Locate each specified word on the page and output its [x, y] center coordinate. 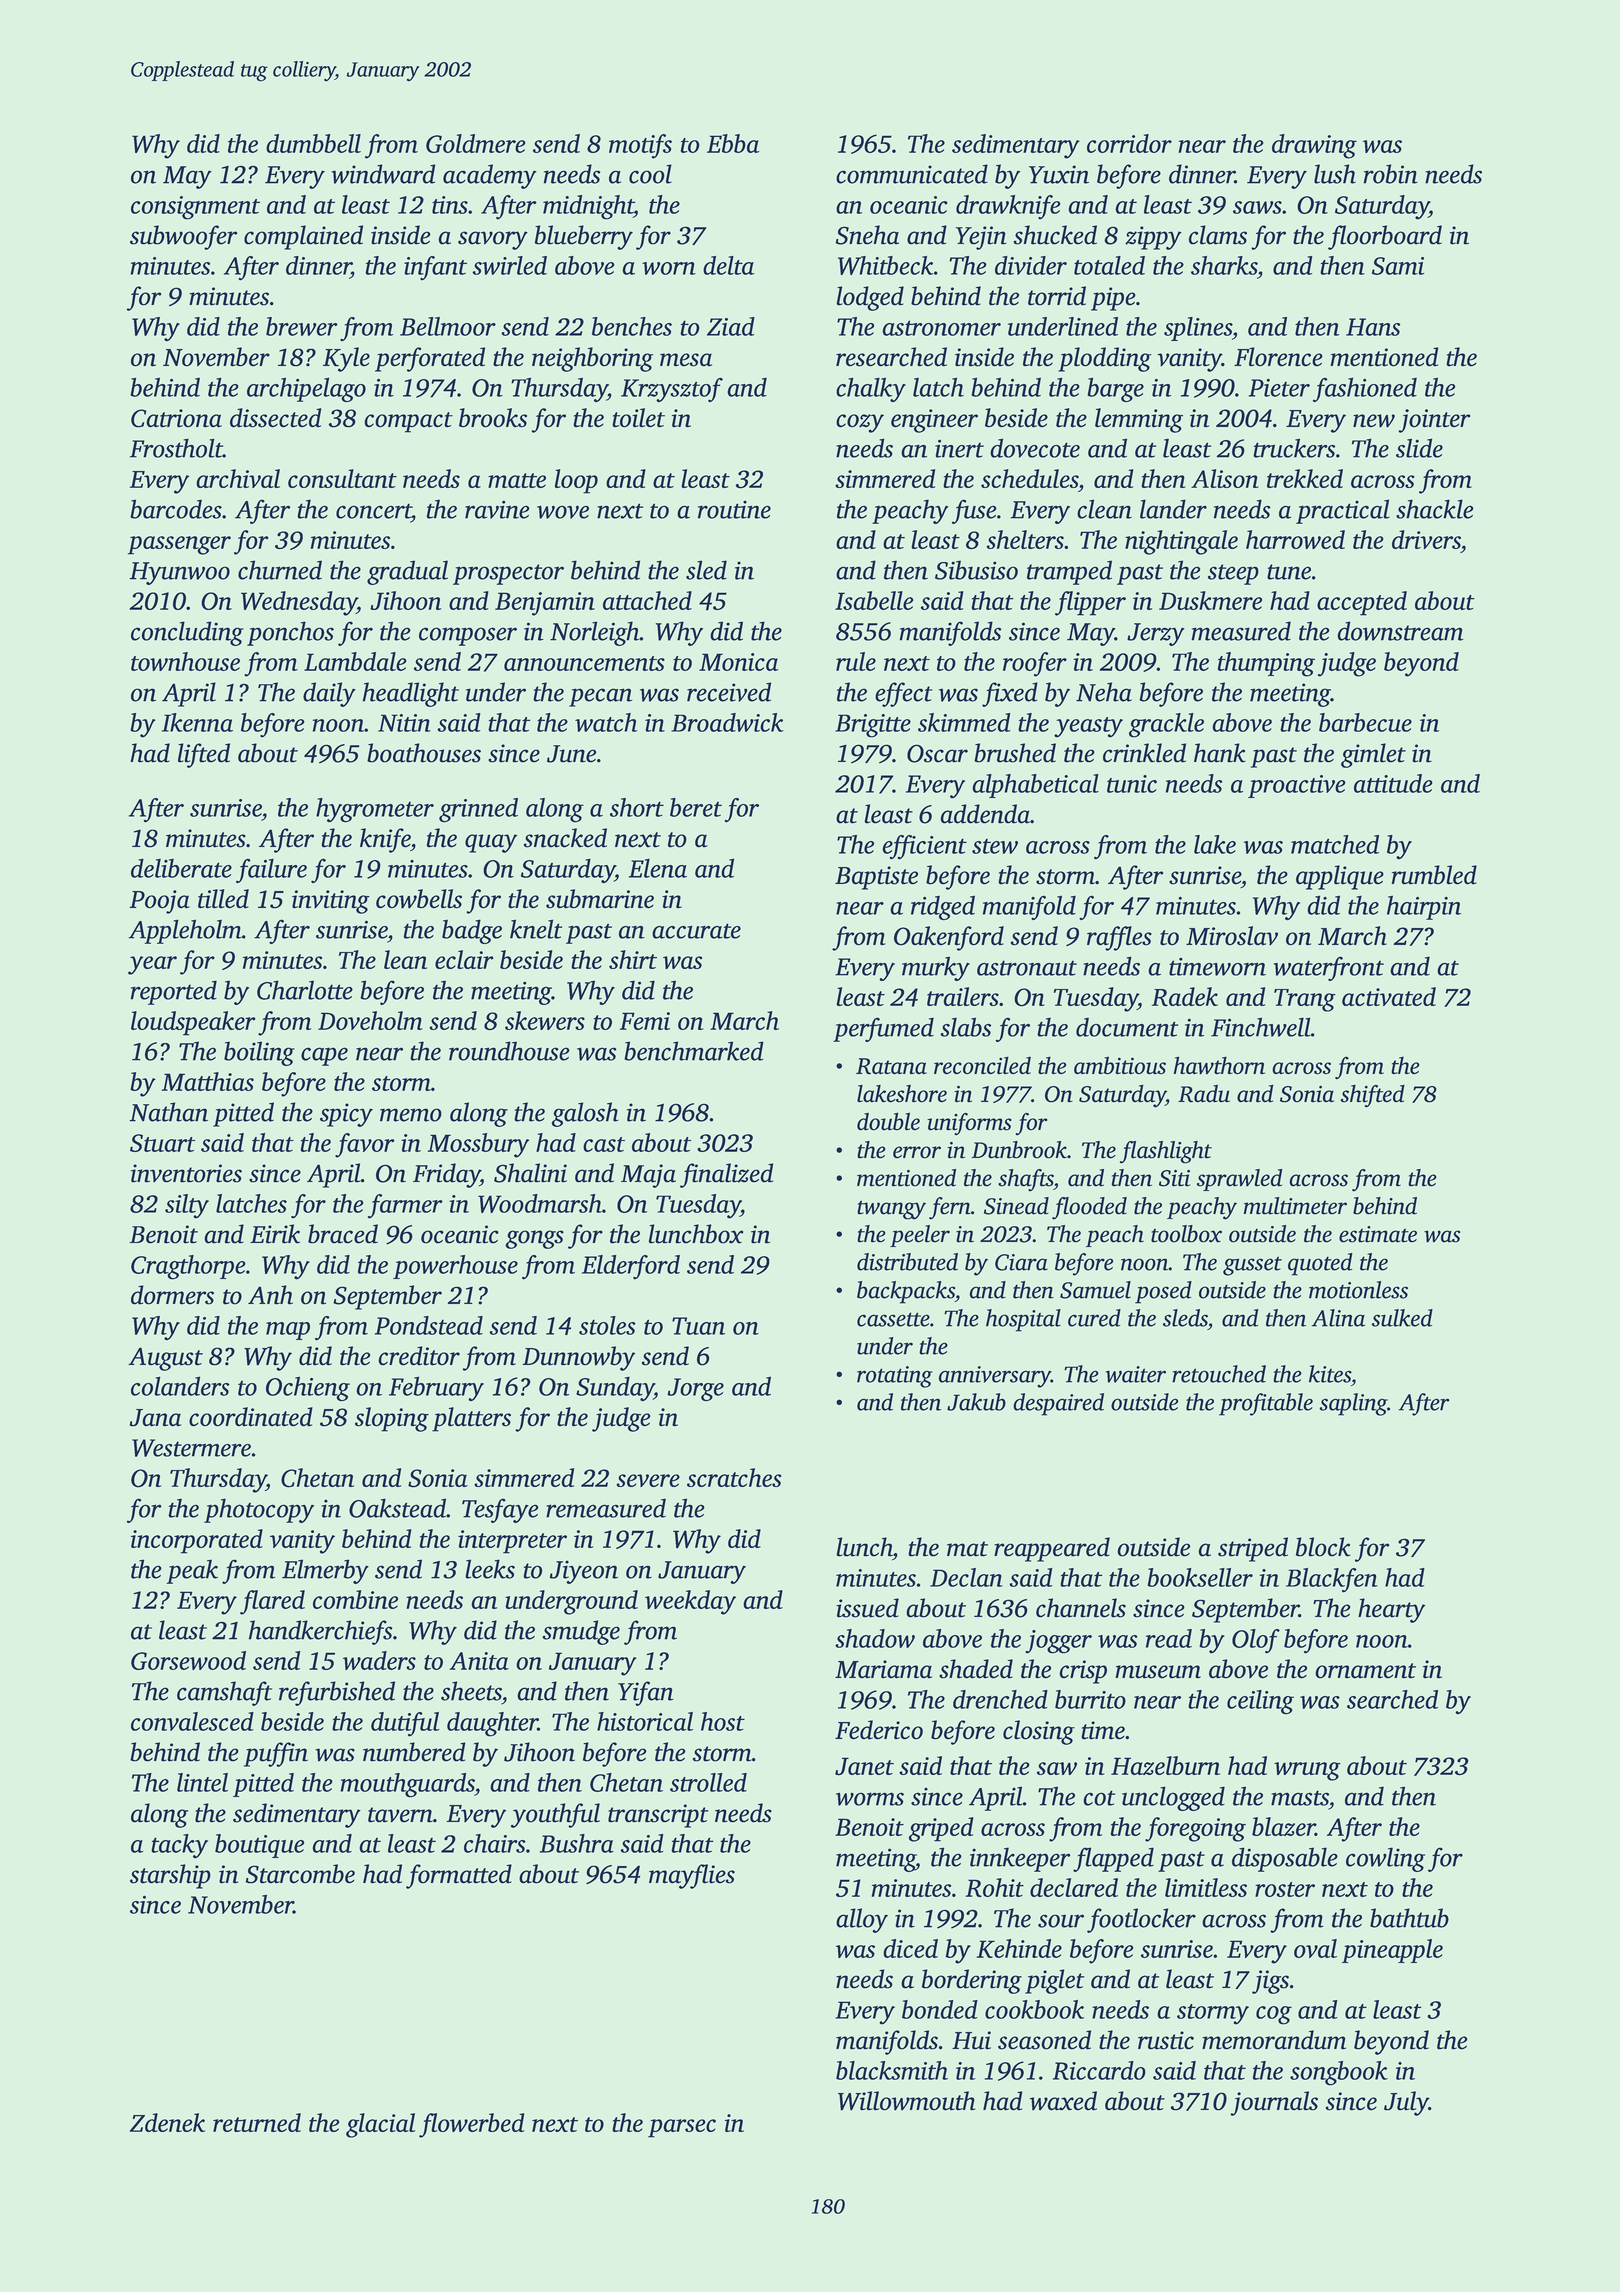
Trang [1305, 1000]
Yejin [981, 238]
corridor [1129, 143]
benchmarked [694, 1051]
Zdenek [167, 2122]
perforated [430, 359]
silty [187, 1206]
